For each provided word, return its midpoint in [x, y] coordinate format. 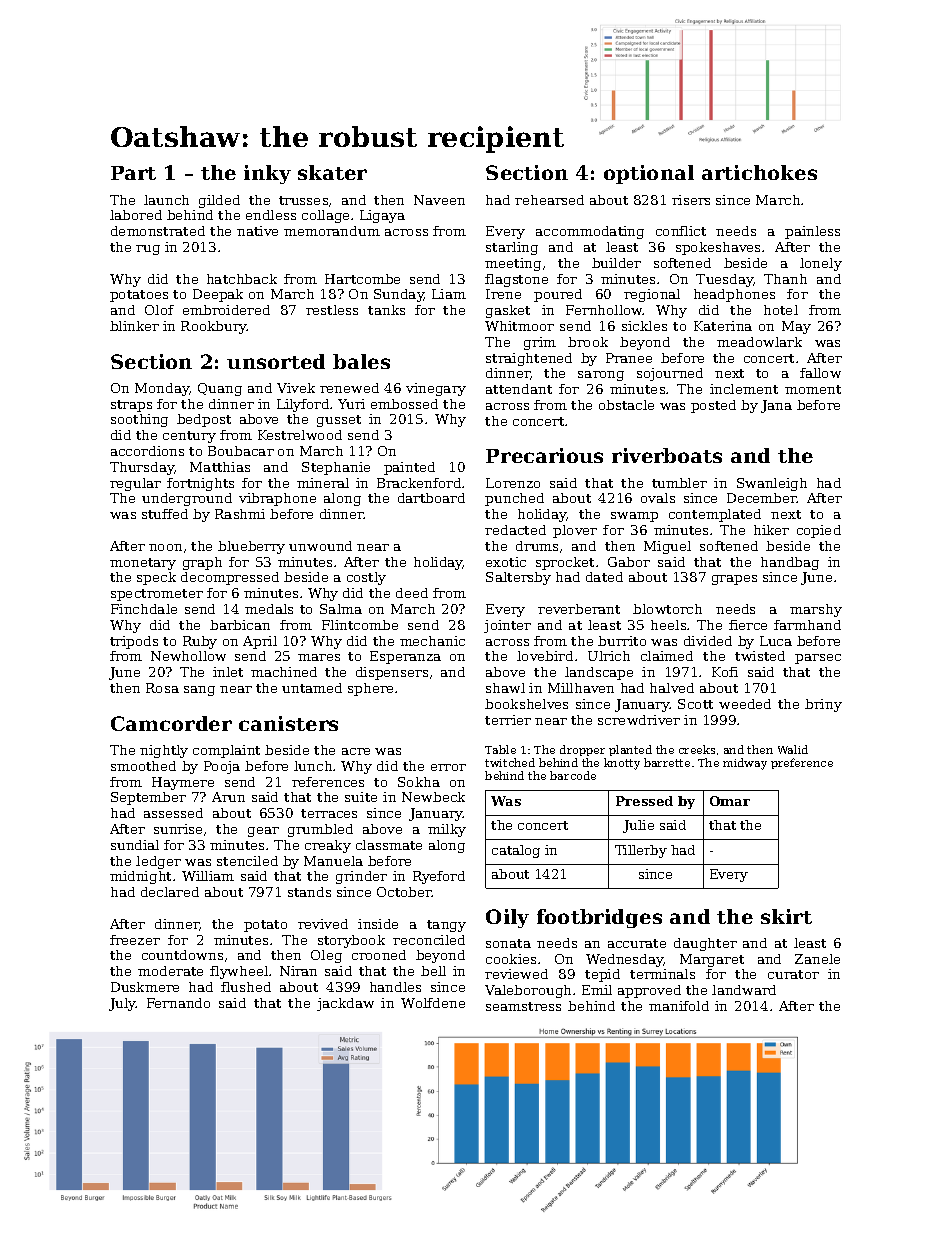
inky [267, 174]
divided [708, 641]
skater [332, 172]
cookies [511, 959]
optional [649, 174]
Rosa [162, 688]
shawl [505, 688]
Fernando [178, 1003]
